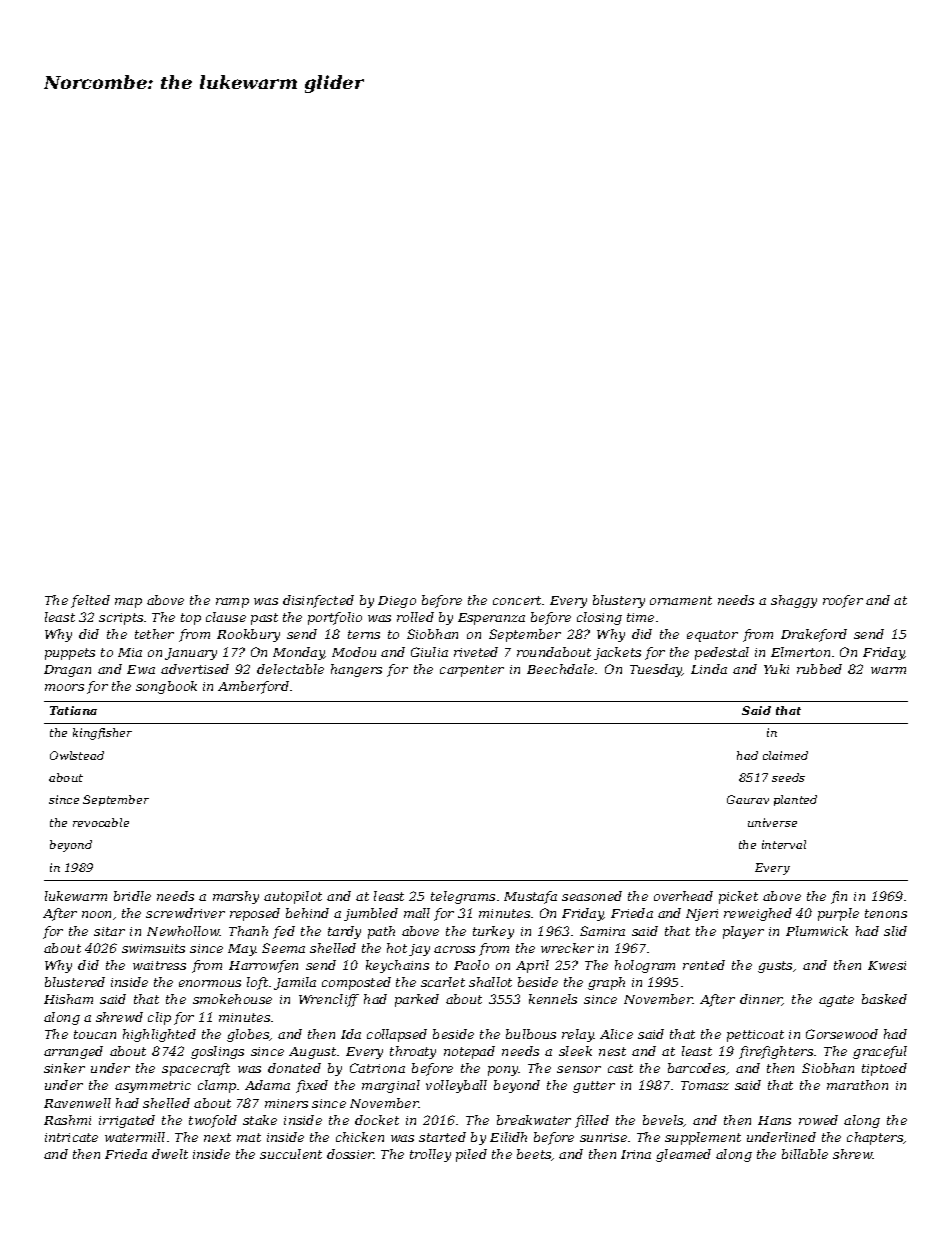  I want to click on dwelt, so click(170, 1154).
